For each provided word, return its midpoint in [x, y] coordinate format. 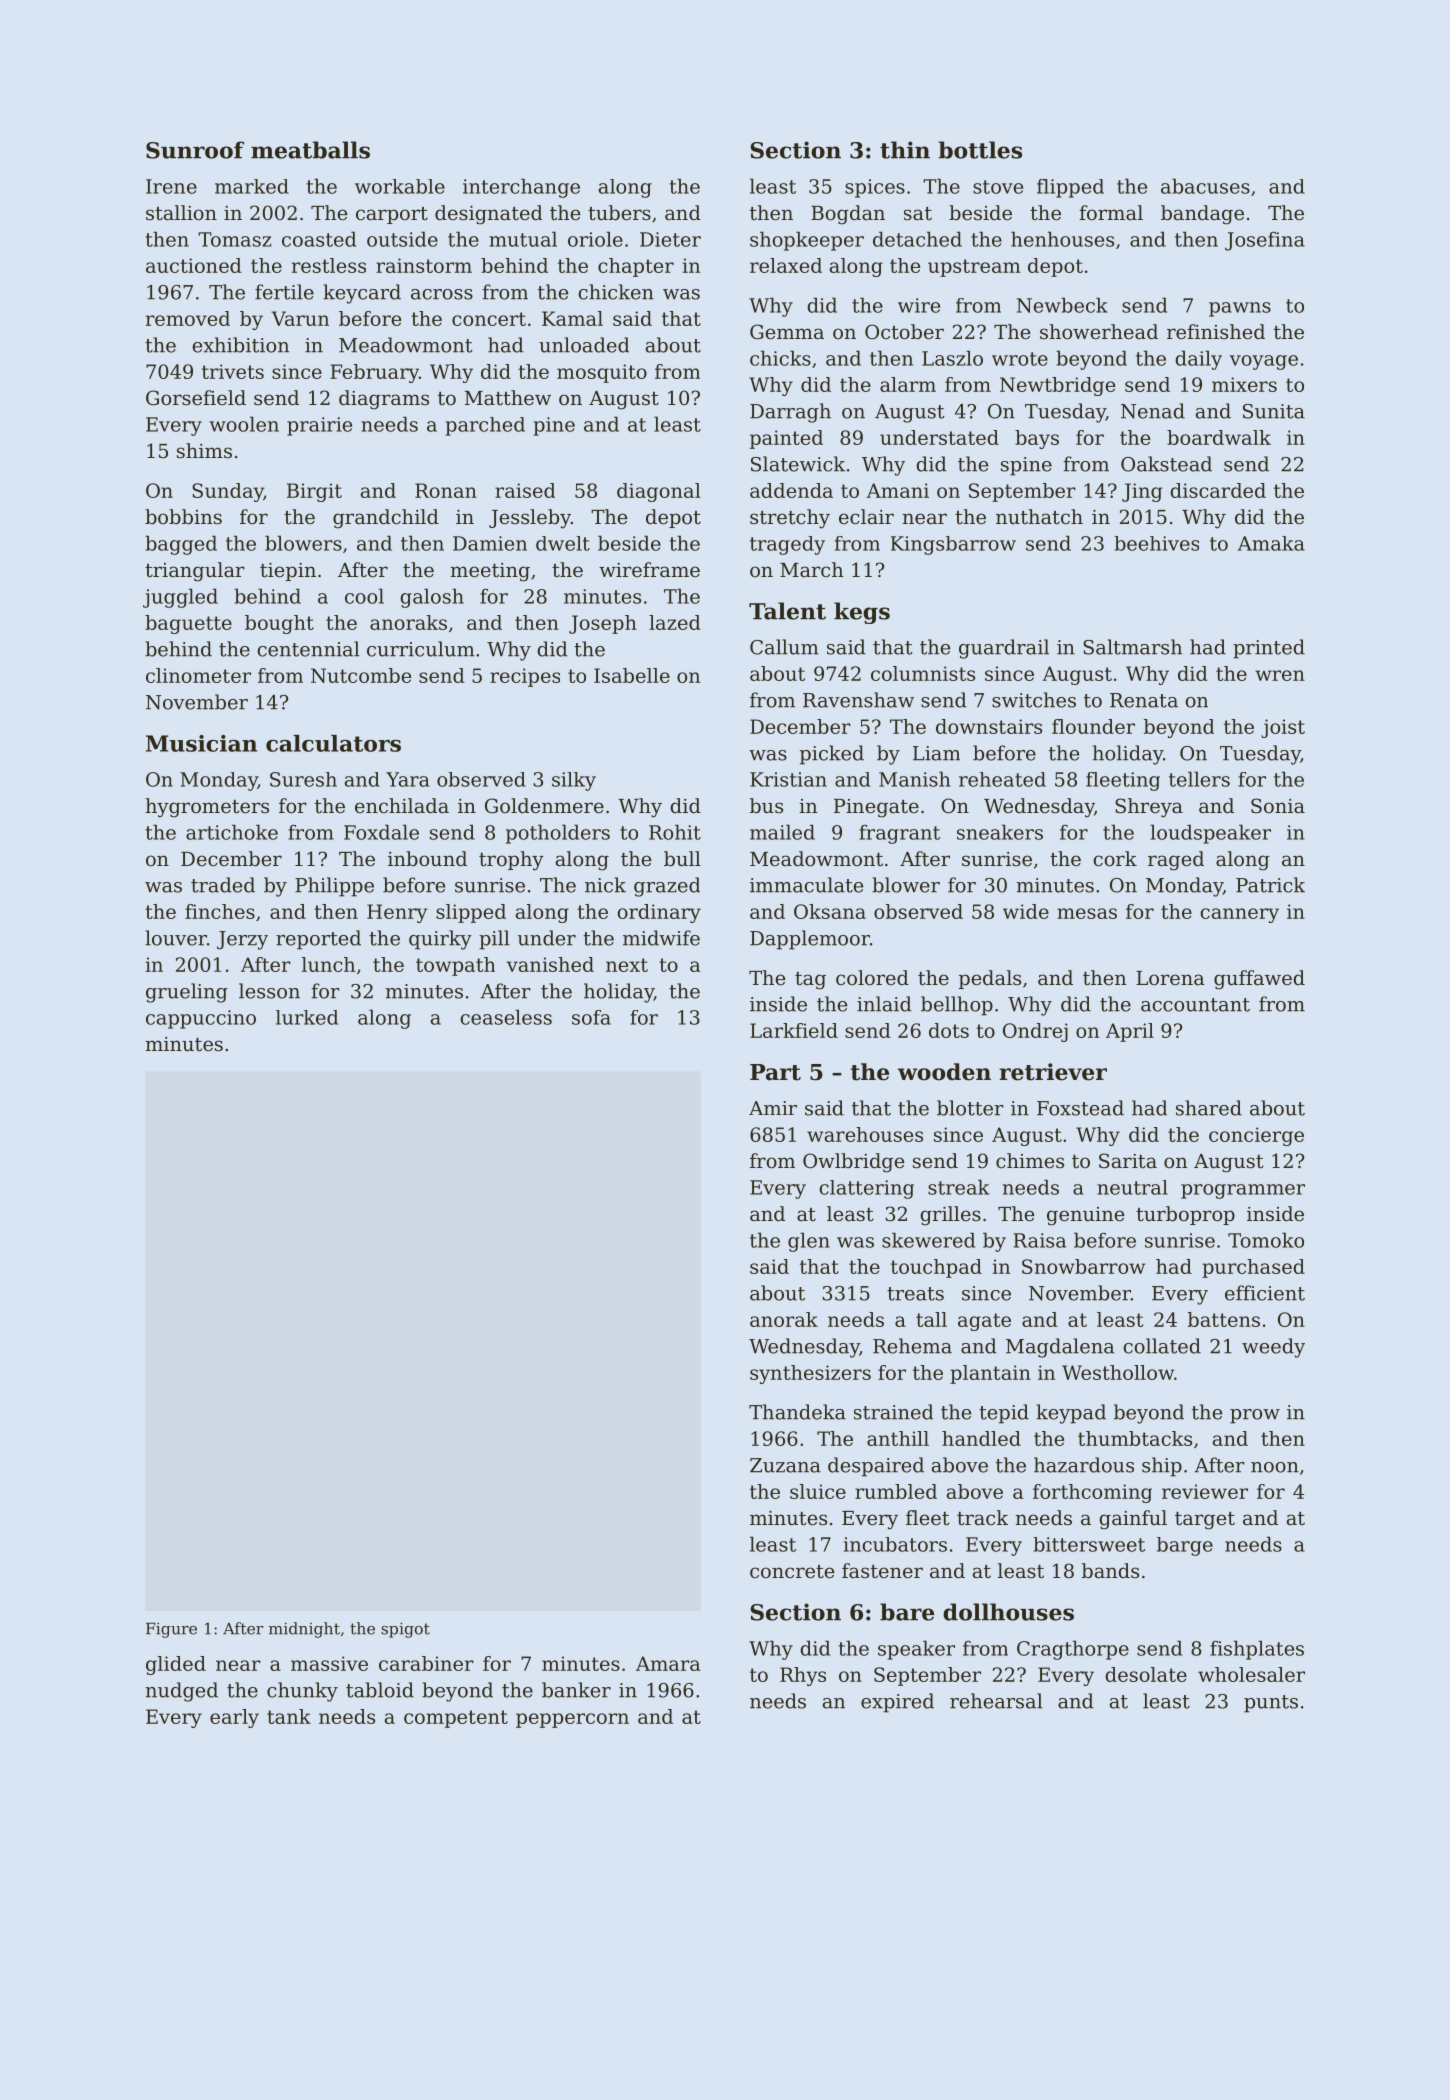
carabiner [426, 1663]
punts [1271, 1704]
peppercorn [572, 1720]
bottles [980, 150]
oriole [595, 239]
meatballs [310, 150]
